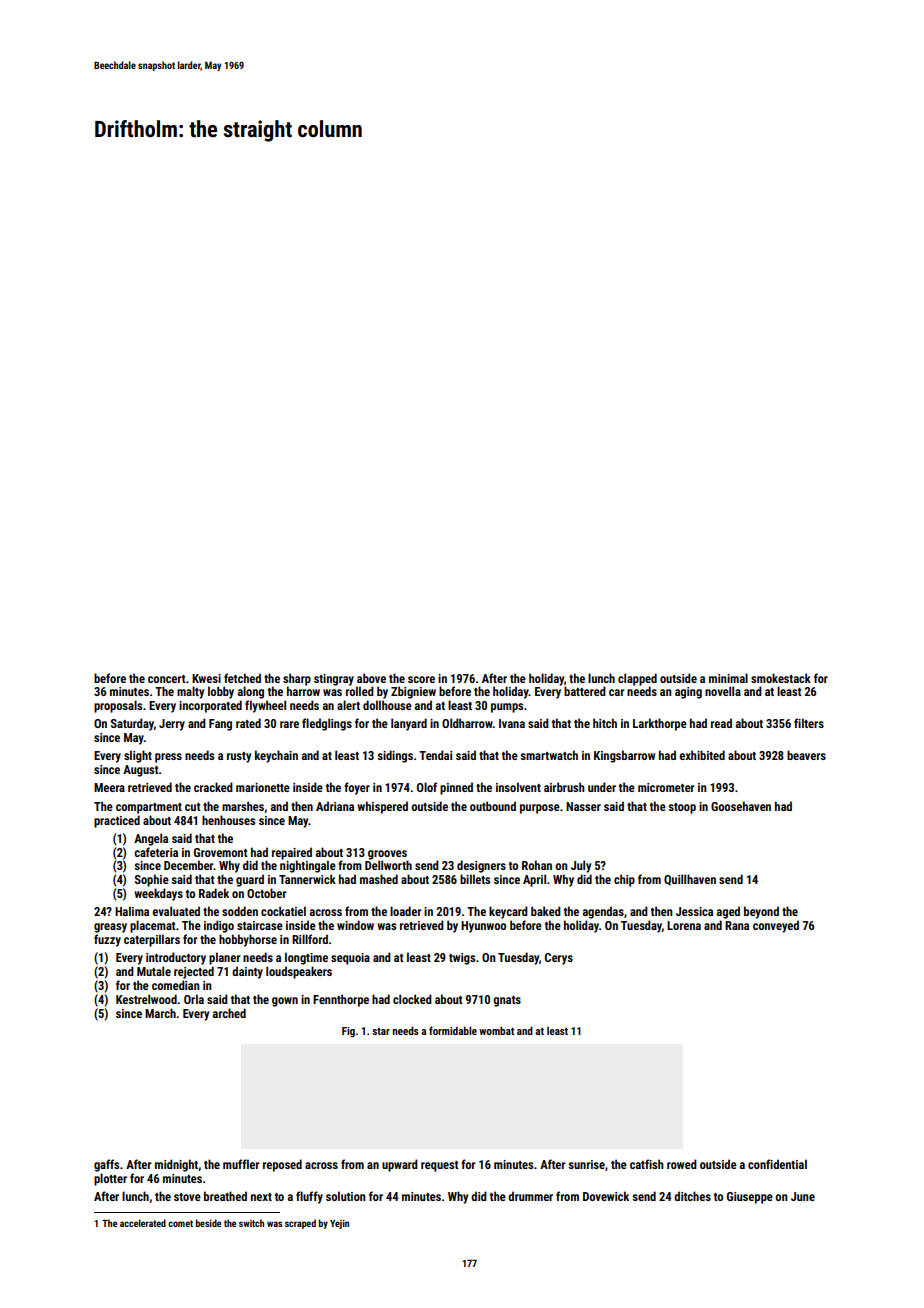 The image size is (924, 1308). What do you see at coordinates (559, 959) in the screenshot?
I see `Cerys` at bounding box center [559, 959].
